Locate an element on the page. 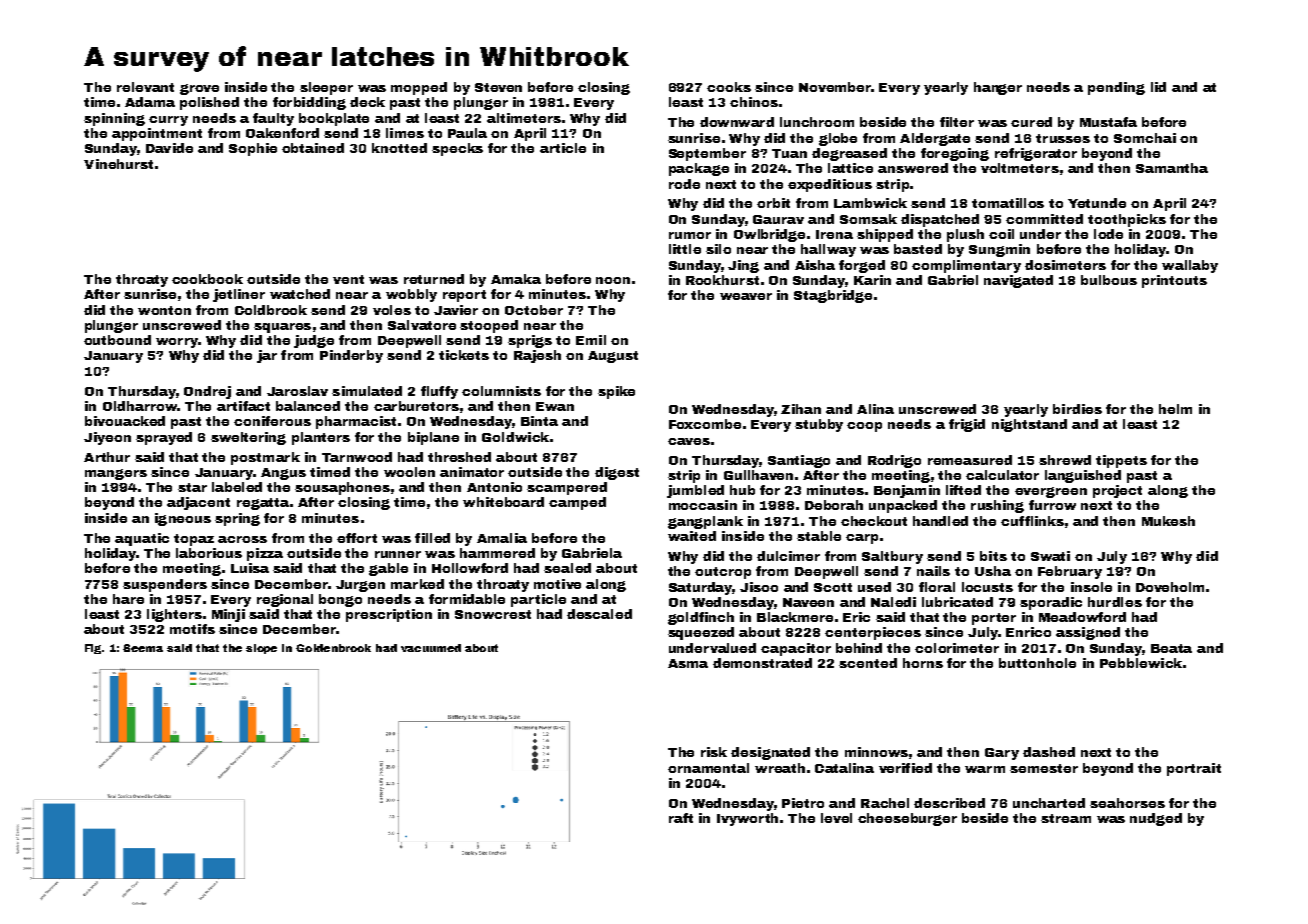  goldfinch is located at coordinates (701, 618).
